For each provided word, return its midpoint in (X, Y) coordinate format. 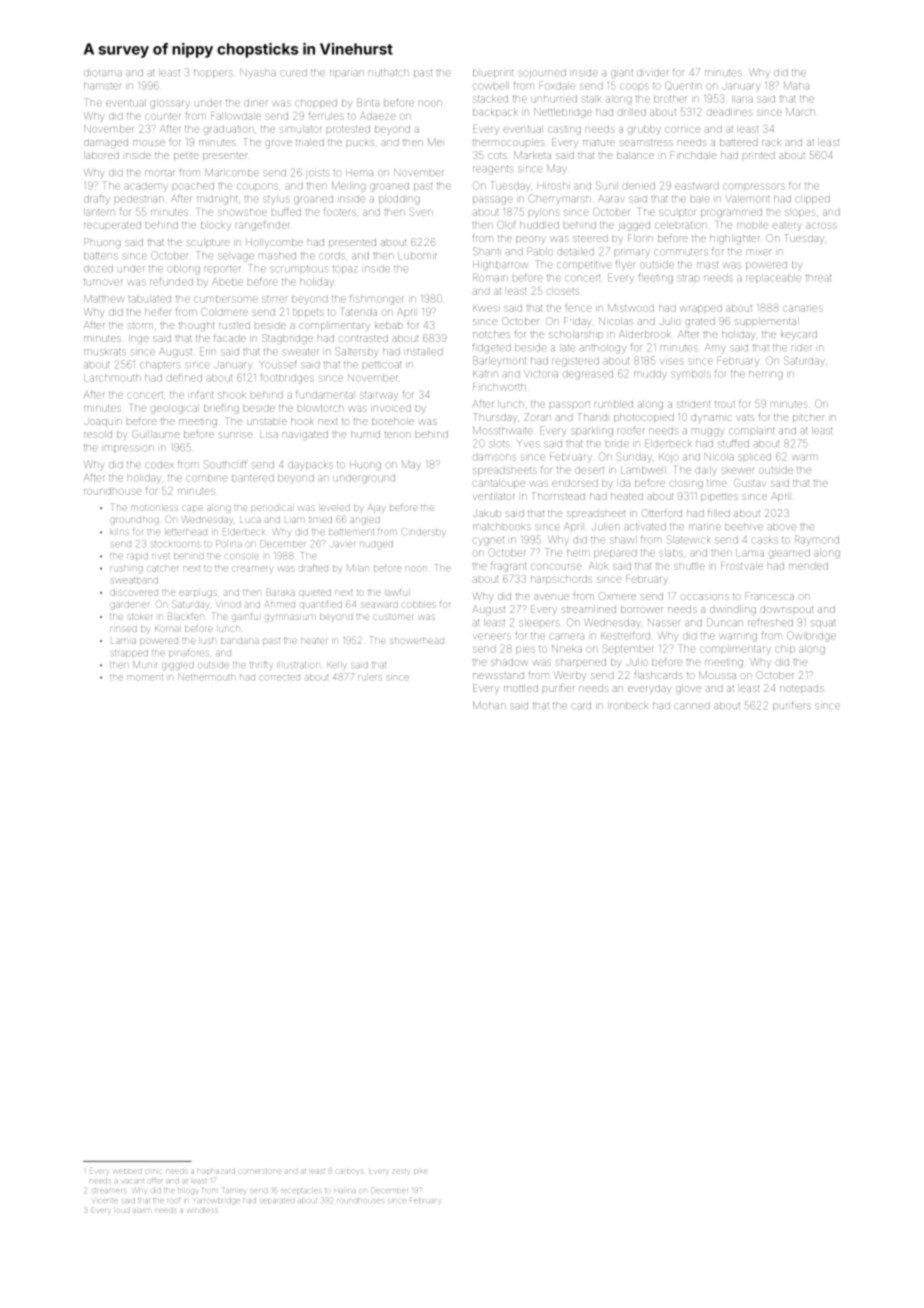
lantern (99, 212)
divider (653, 72)
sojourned (542, 73)
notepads (801, 689)
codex (159, 465)
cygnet (488, 541)
